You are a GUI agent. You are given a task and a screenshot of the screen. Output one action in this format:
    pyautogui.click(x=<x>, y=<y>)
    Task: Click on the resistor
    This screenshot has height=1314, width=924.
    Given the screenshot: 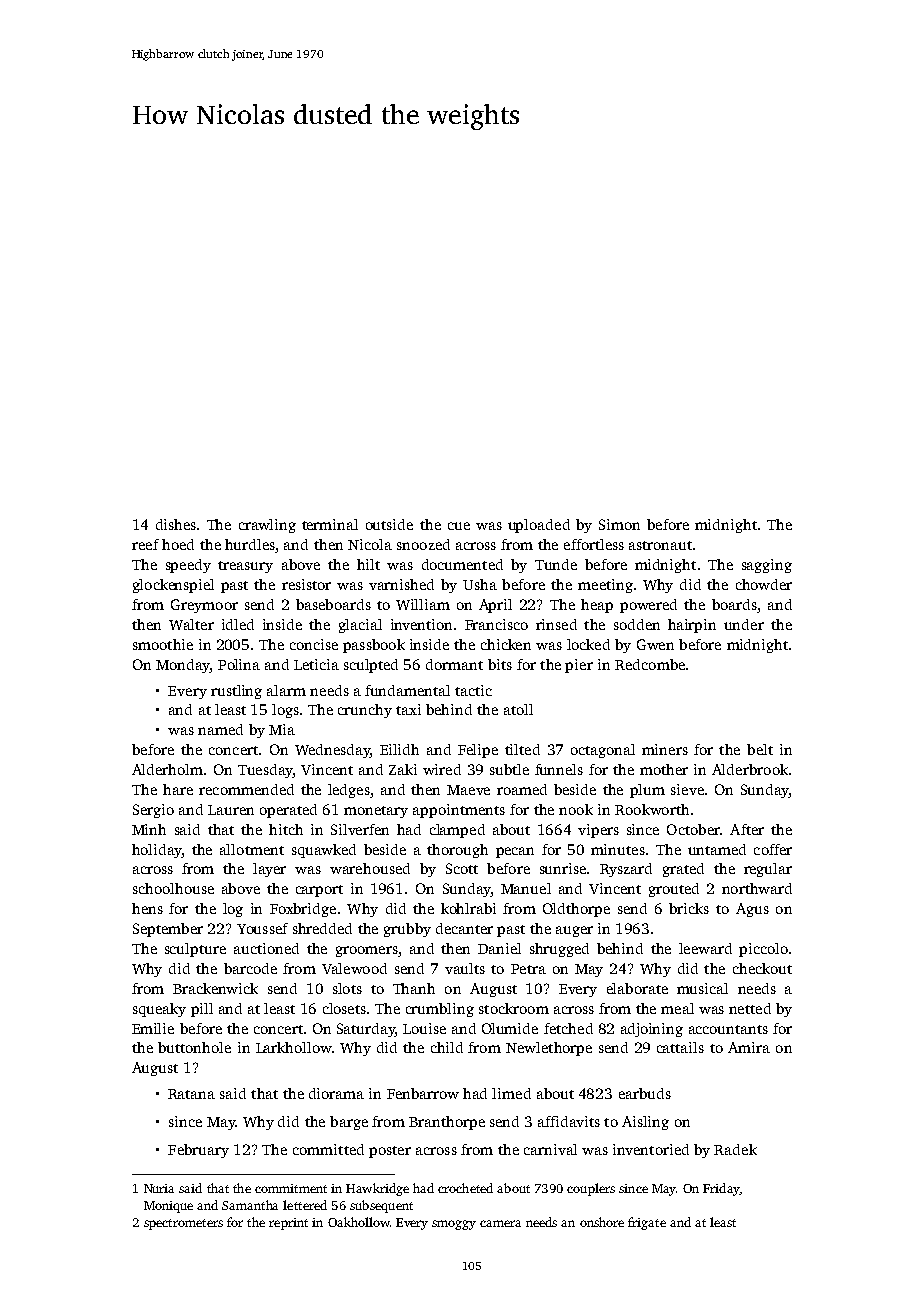 What is the action you would take?
    pyautogui.click(x=306, y=584)
